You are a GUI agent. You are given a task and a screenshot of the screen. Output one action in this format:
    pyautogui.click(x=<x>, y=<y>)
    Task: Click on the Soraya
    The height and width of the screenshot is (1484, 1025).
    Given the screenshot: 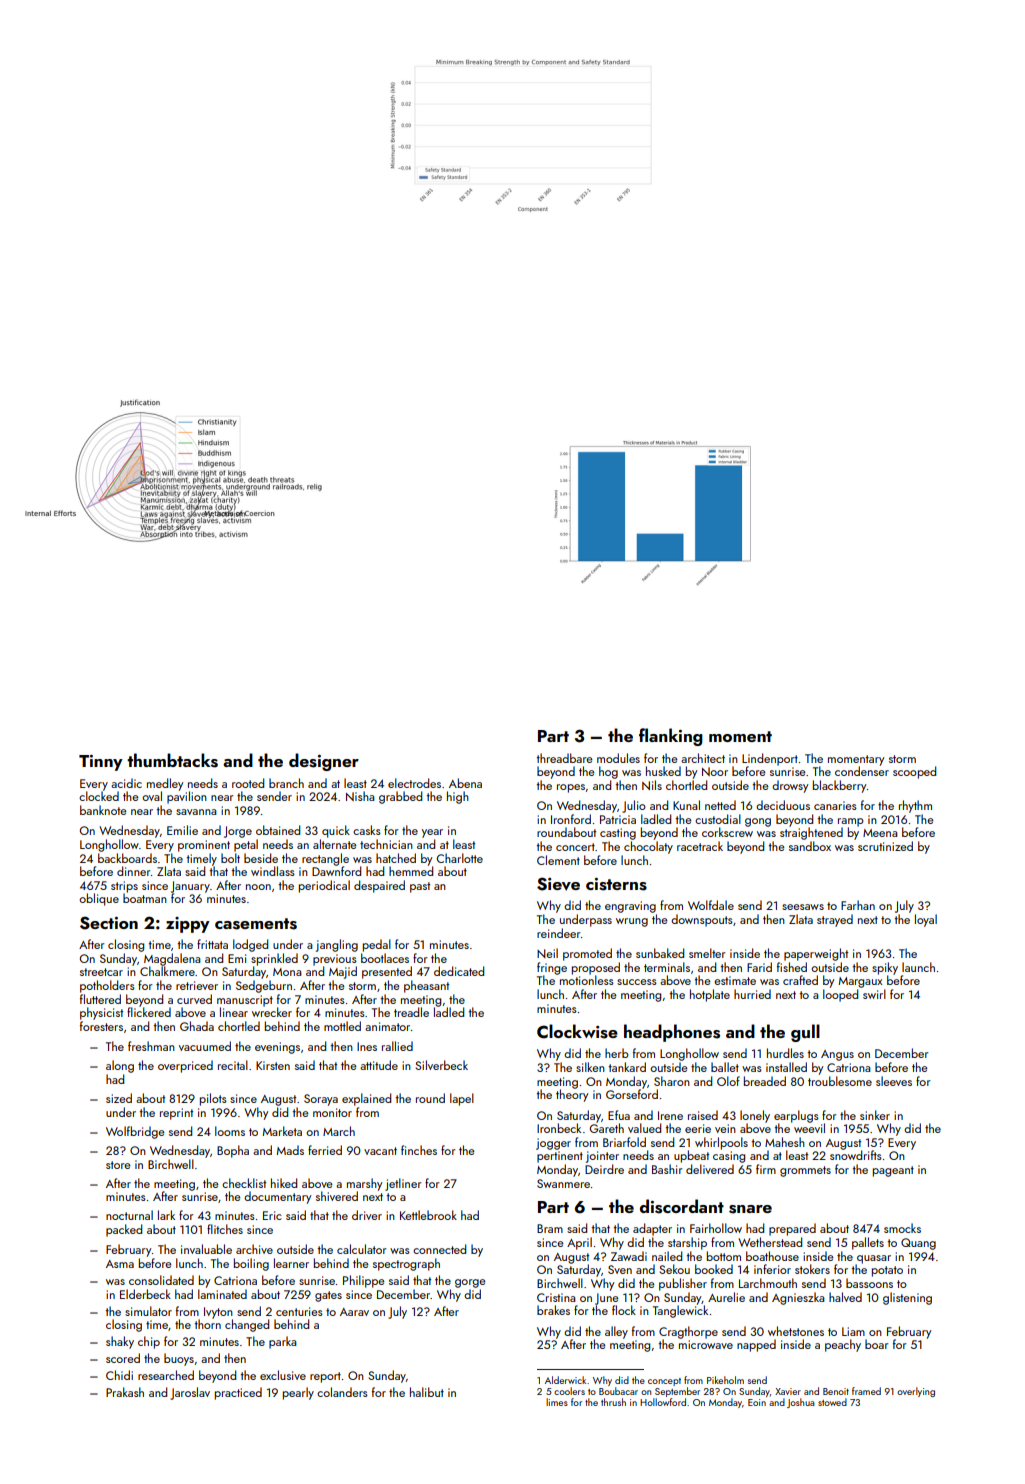 What is the action you would take?
    pyautogui.click(x=321, y=1100)
